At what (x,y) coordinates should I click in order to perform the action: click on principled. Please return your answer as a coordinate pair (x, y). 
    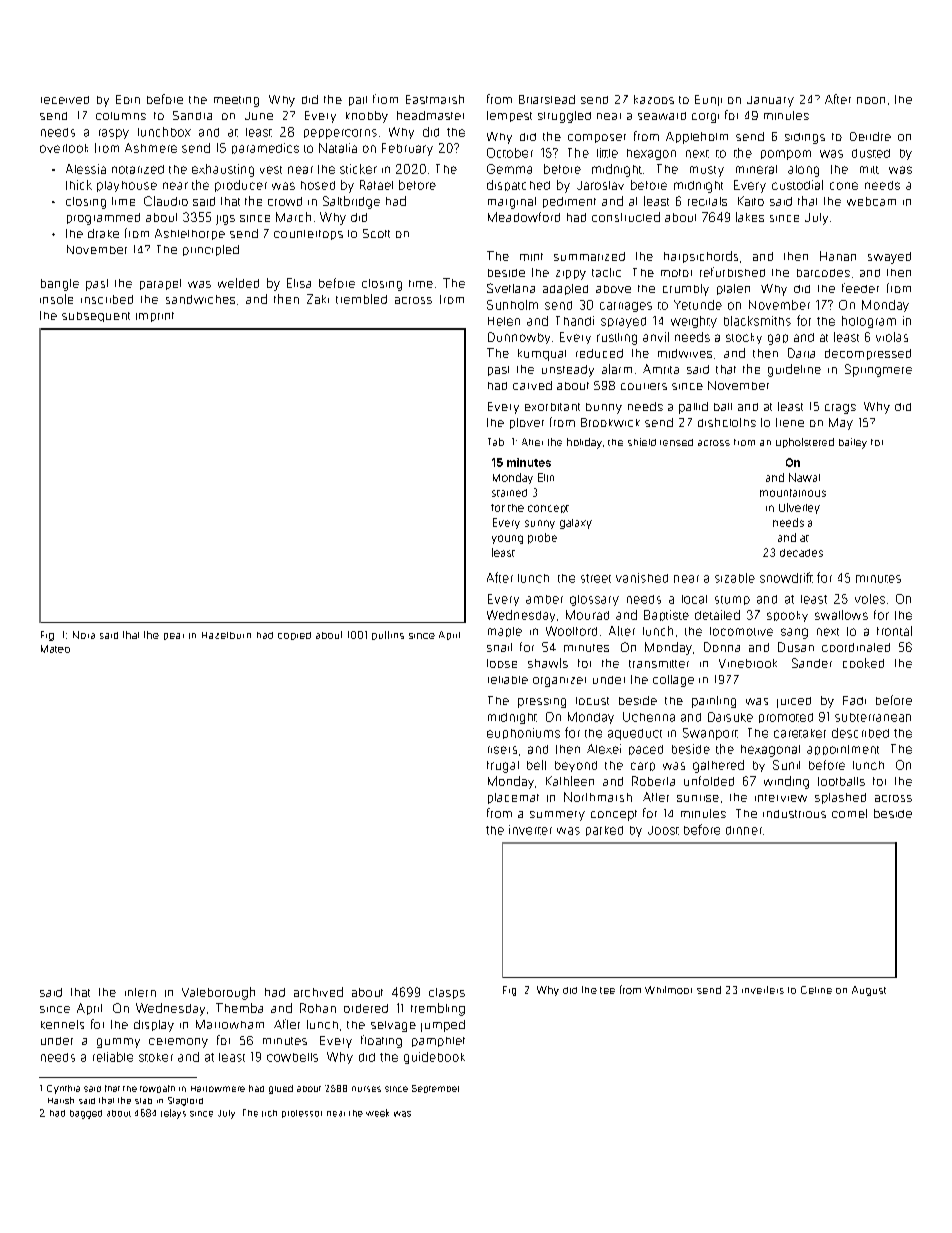
    Looking at the image, I should click on (211, 250).
